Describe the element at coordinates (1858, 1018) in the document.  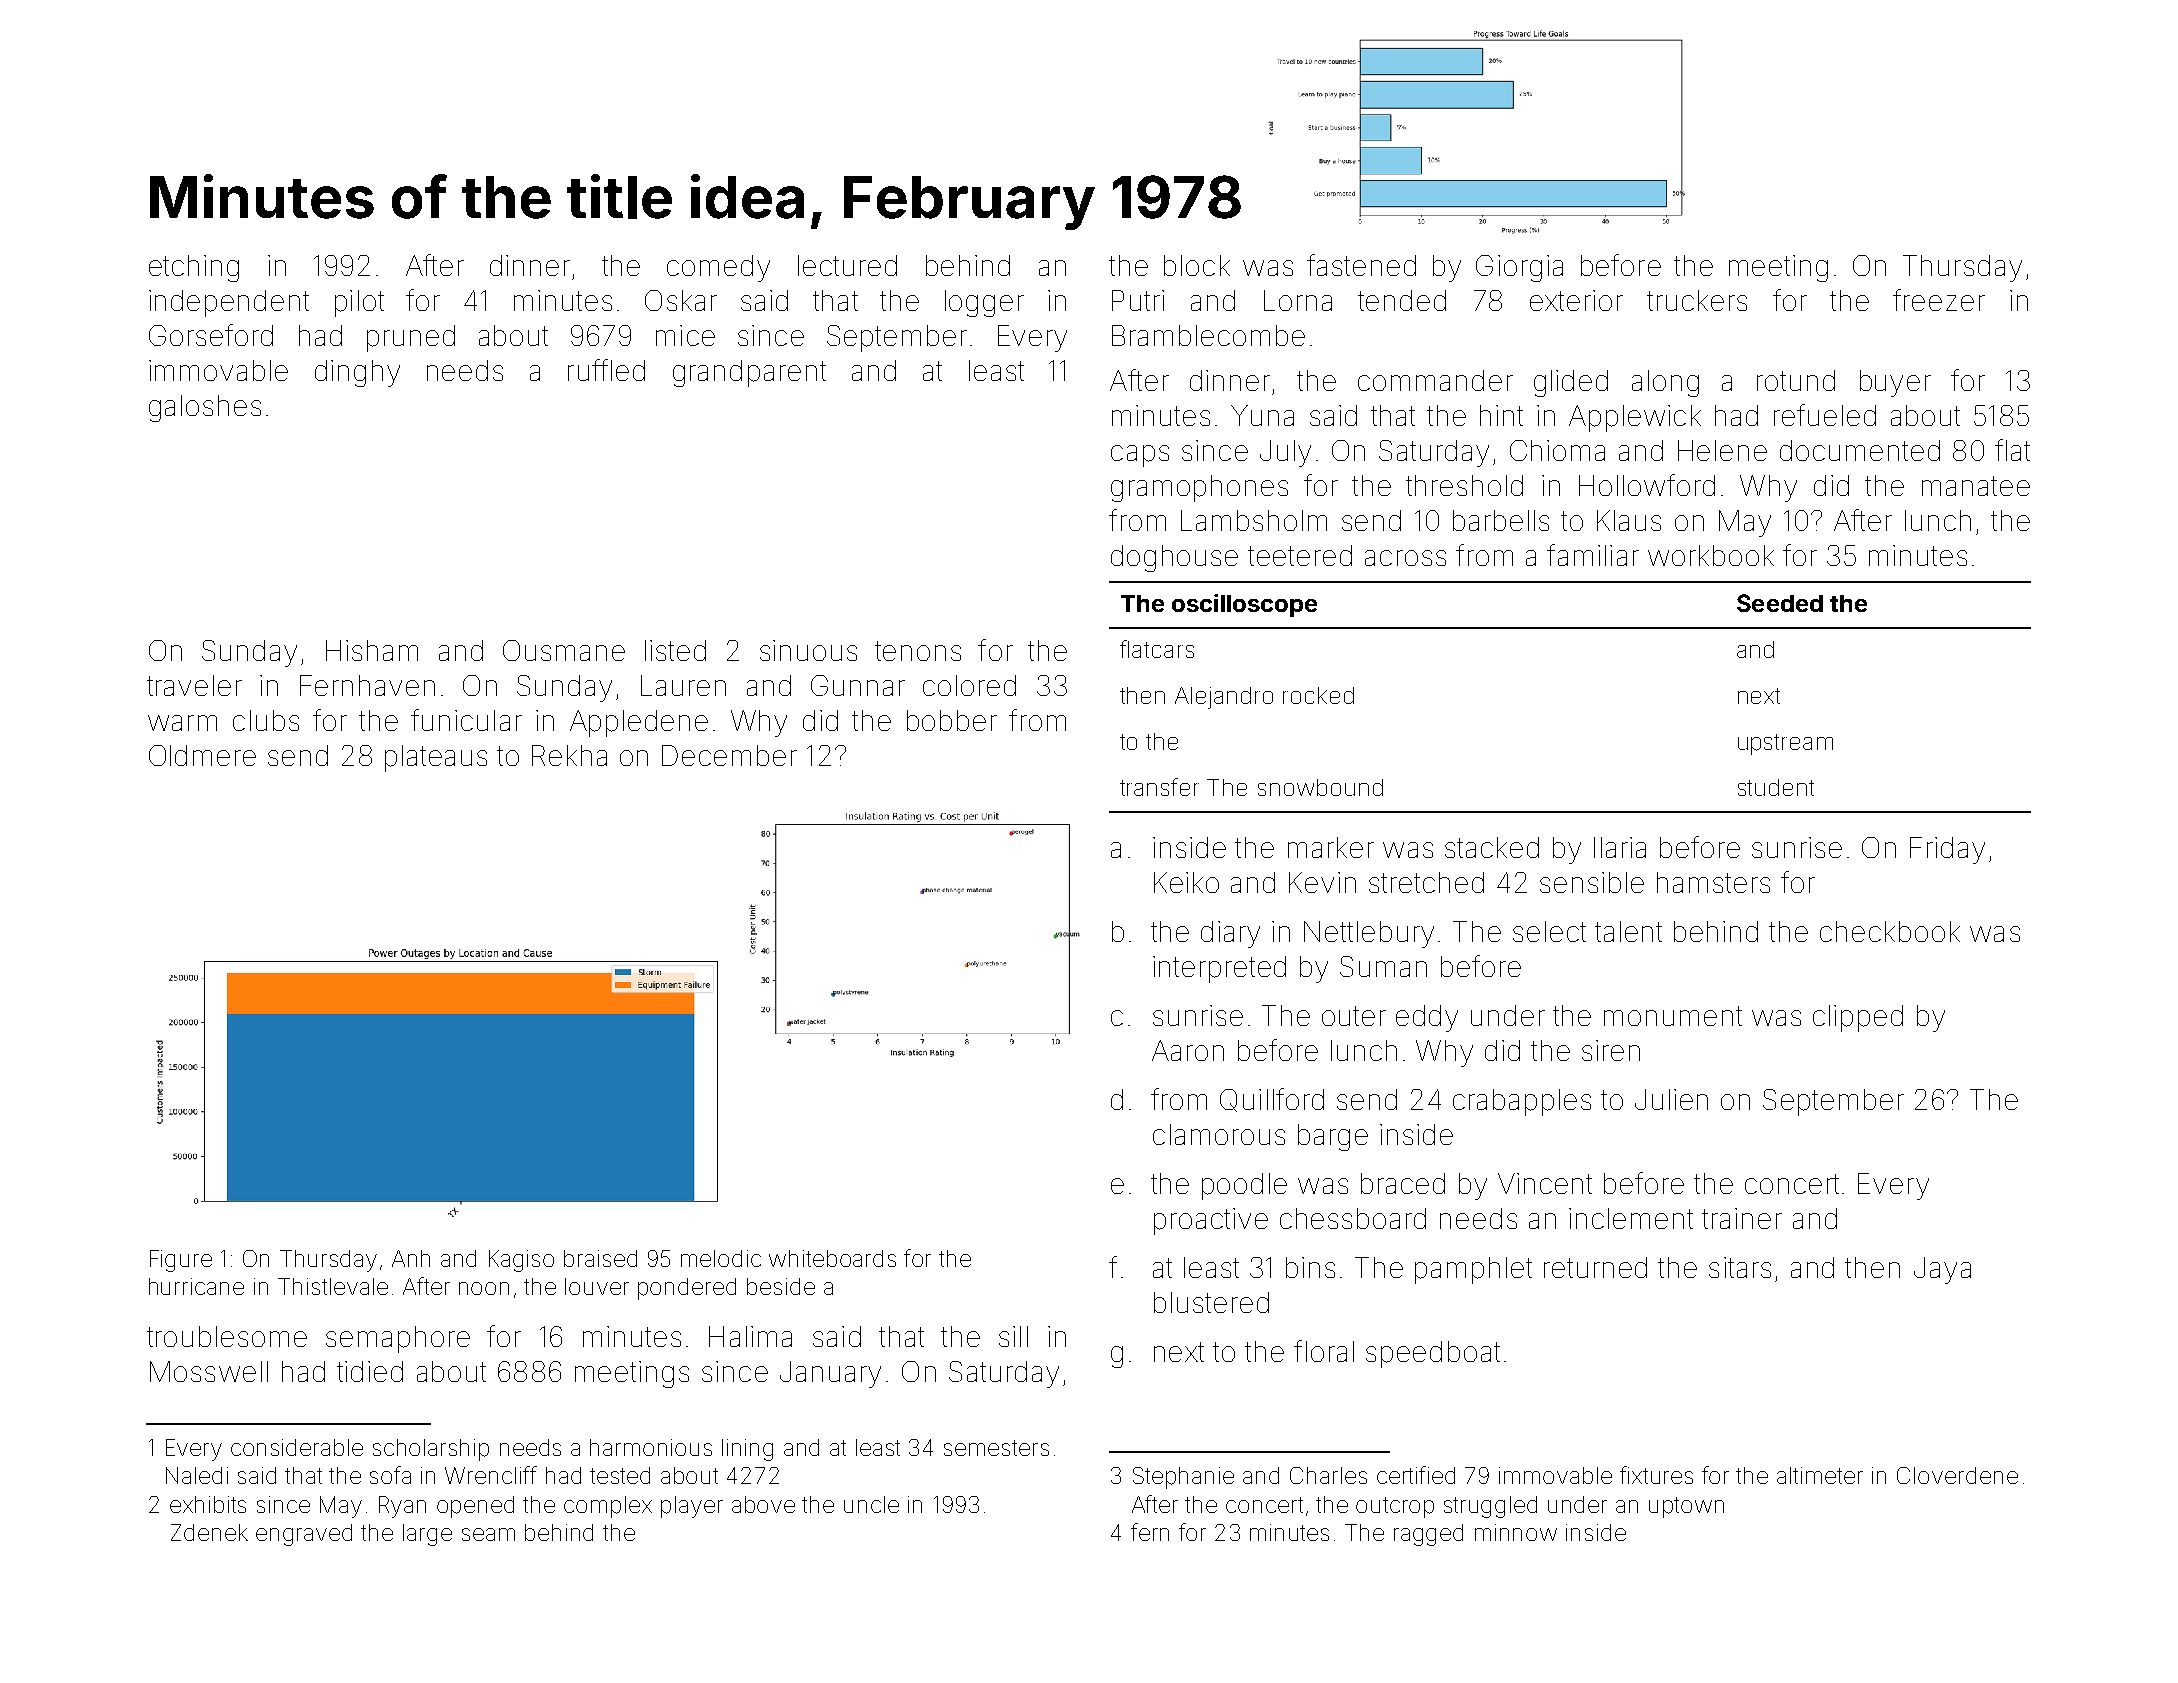
I see `clipped` at that location.
